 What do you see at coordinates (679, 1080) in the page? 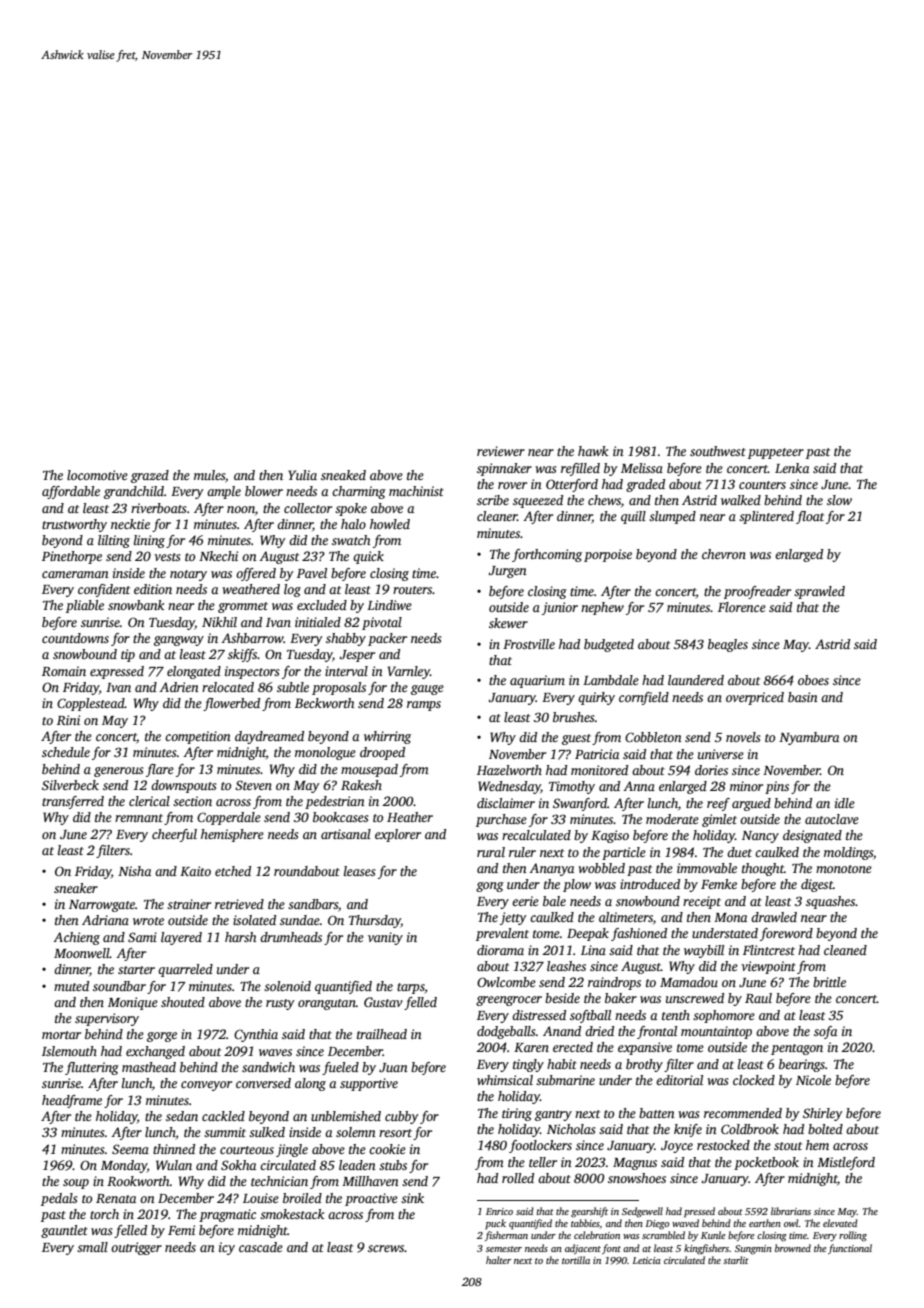
I see `editorial` at bounding box center [679, 1080].
